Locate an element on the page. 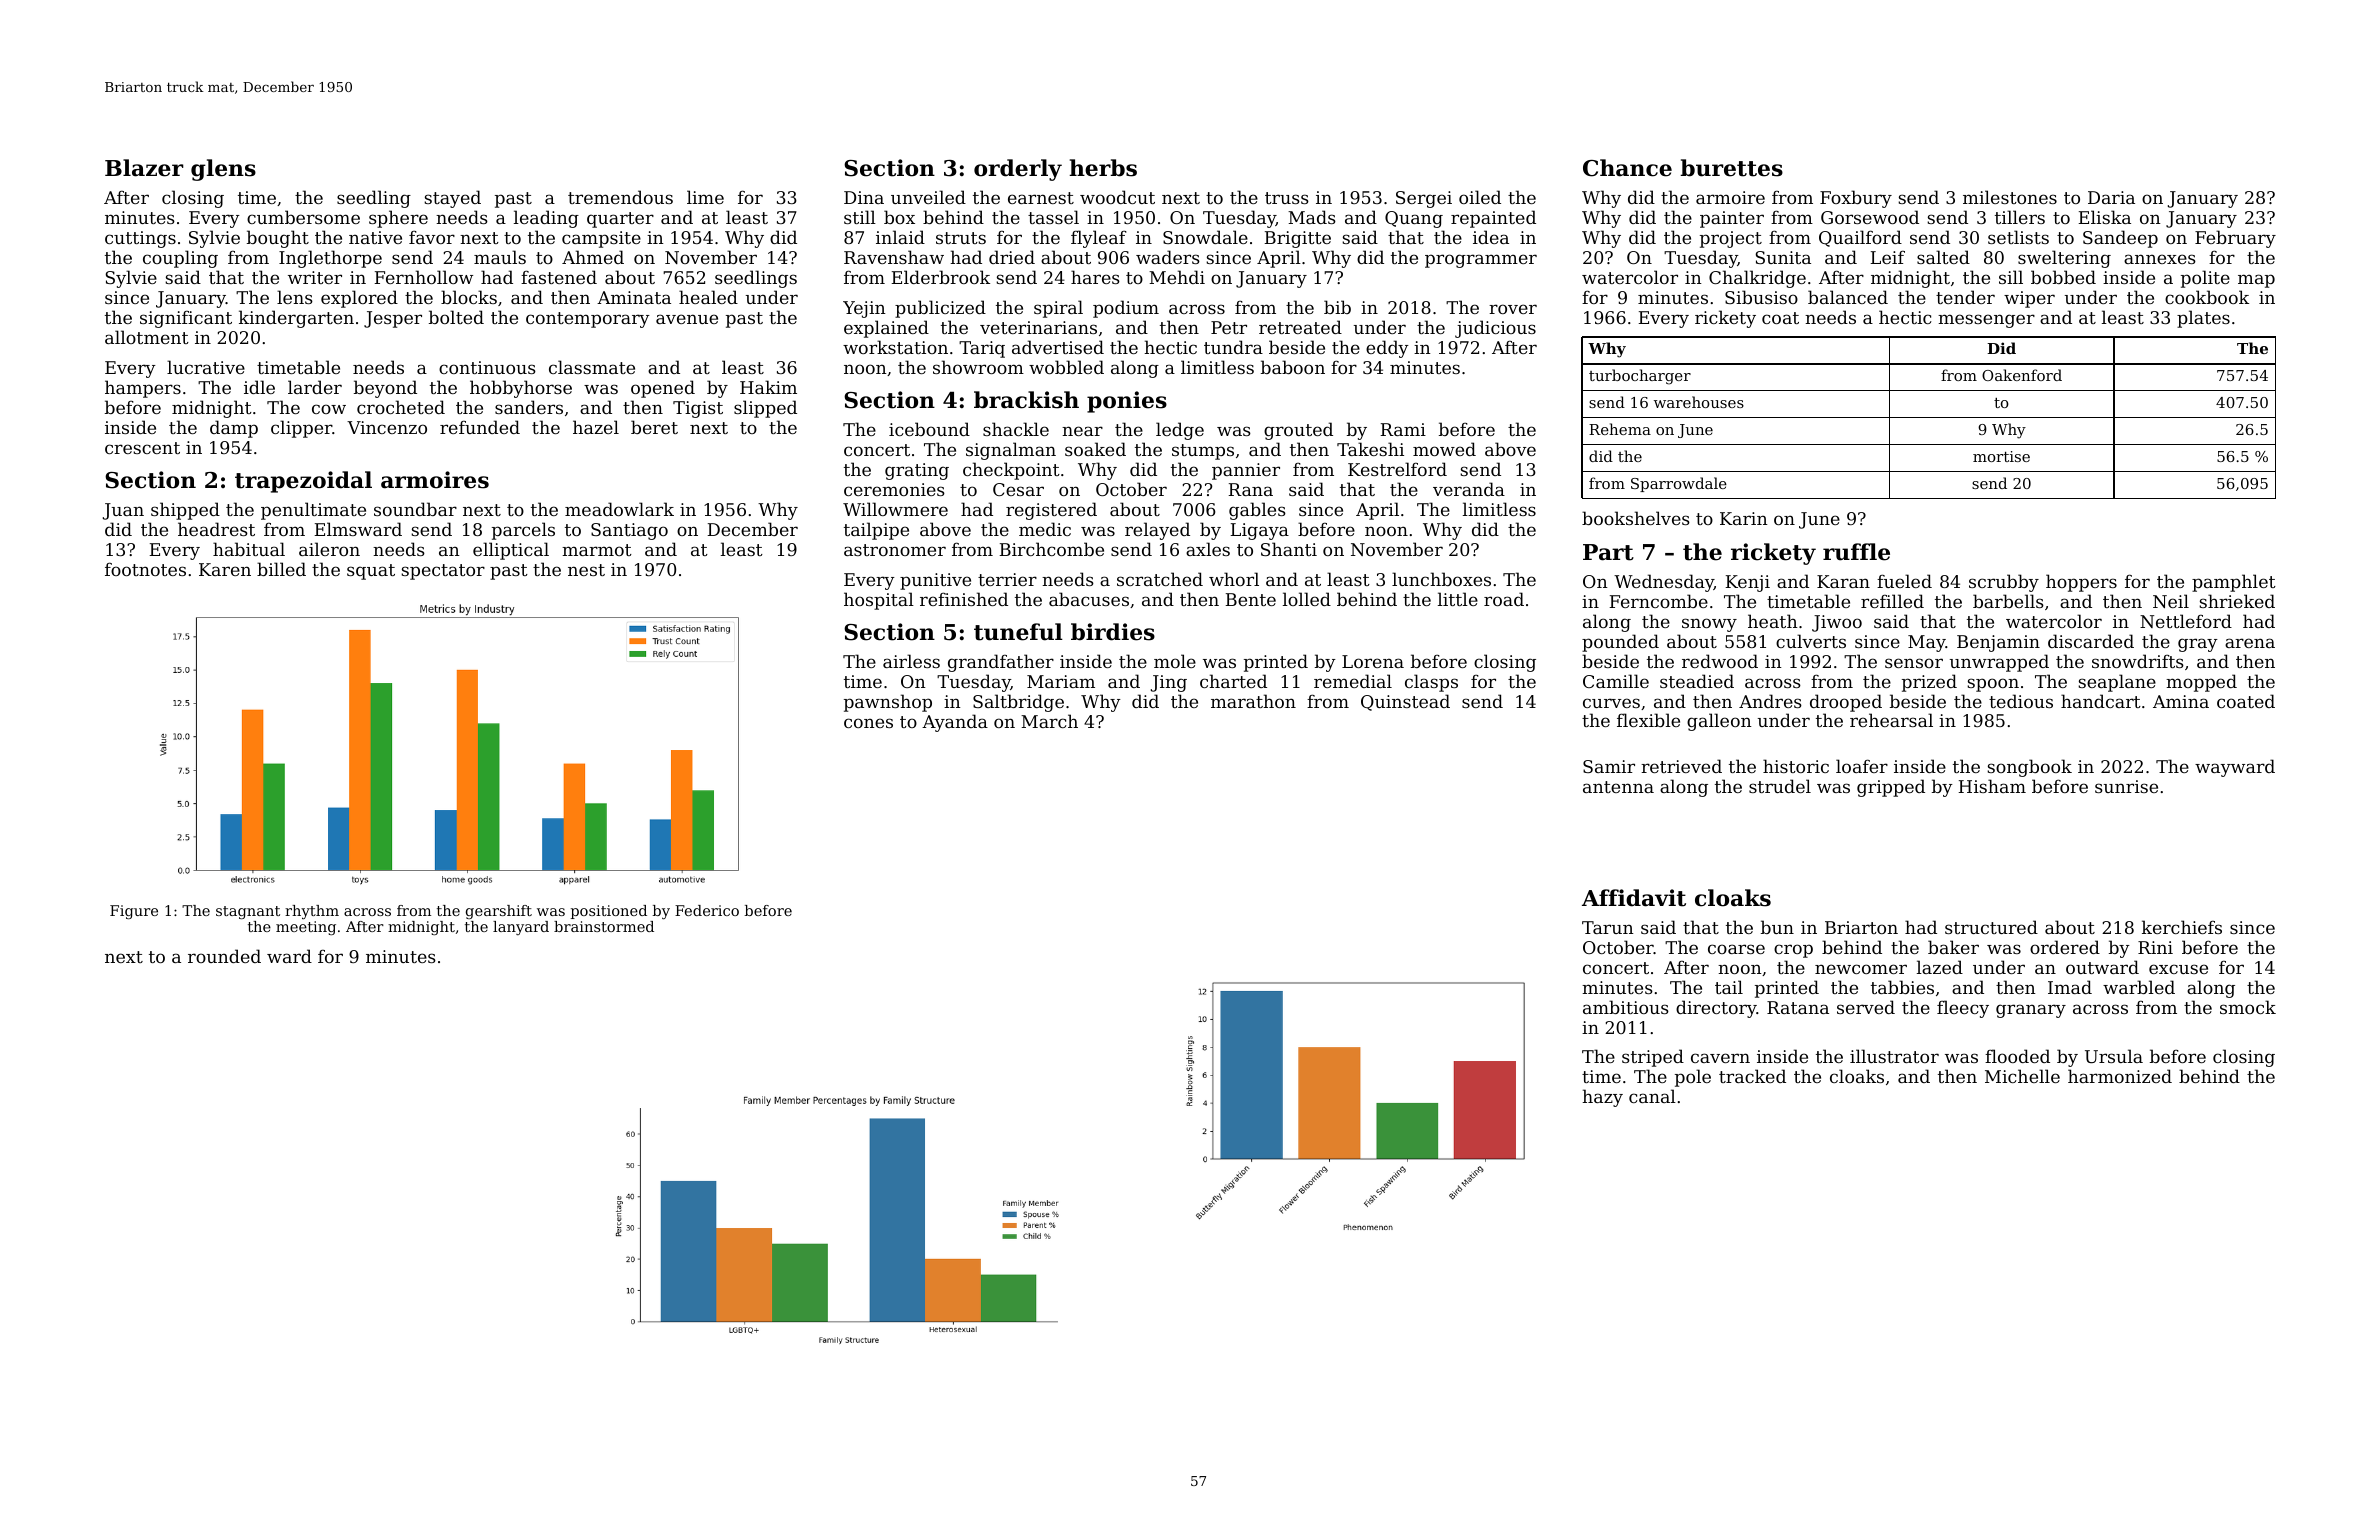  Blazer is located at coordinates (144, 168).
